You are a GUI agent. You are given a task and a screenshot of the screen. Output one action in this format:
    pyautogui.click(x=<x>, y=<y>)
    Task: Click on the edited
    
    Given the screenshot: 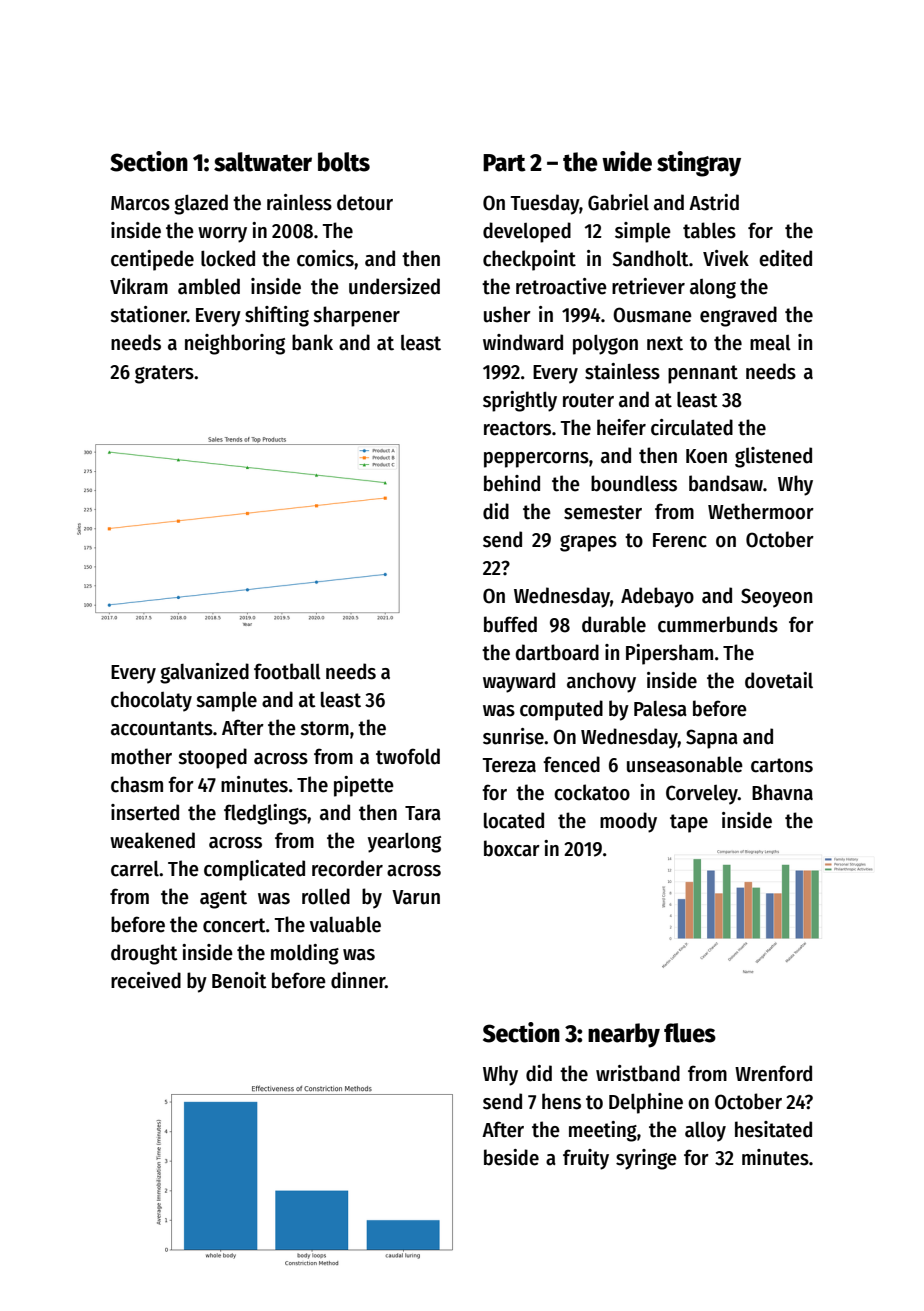 What is the action you would take?
    pyautogui.click(x=785, y=258)
